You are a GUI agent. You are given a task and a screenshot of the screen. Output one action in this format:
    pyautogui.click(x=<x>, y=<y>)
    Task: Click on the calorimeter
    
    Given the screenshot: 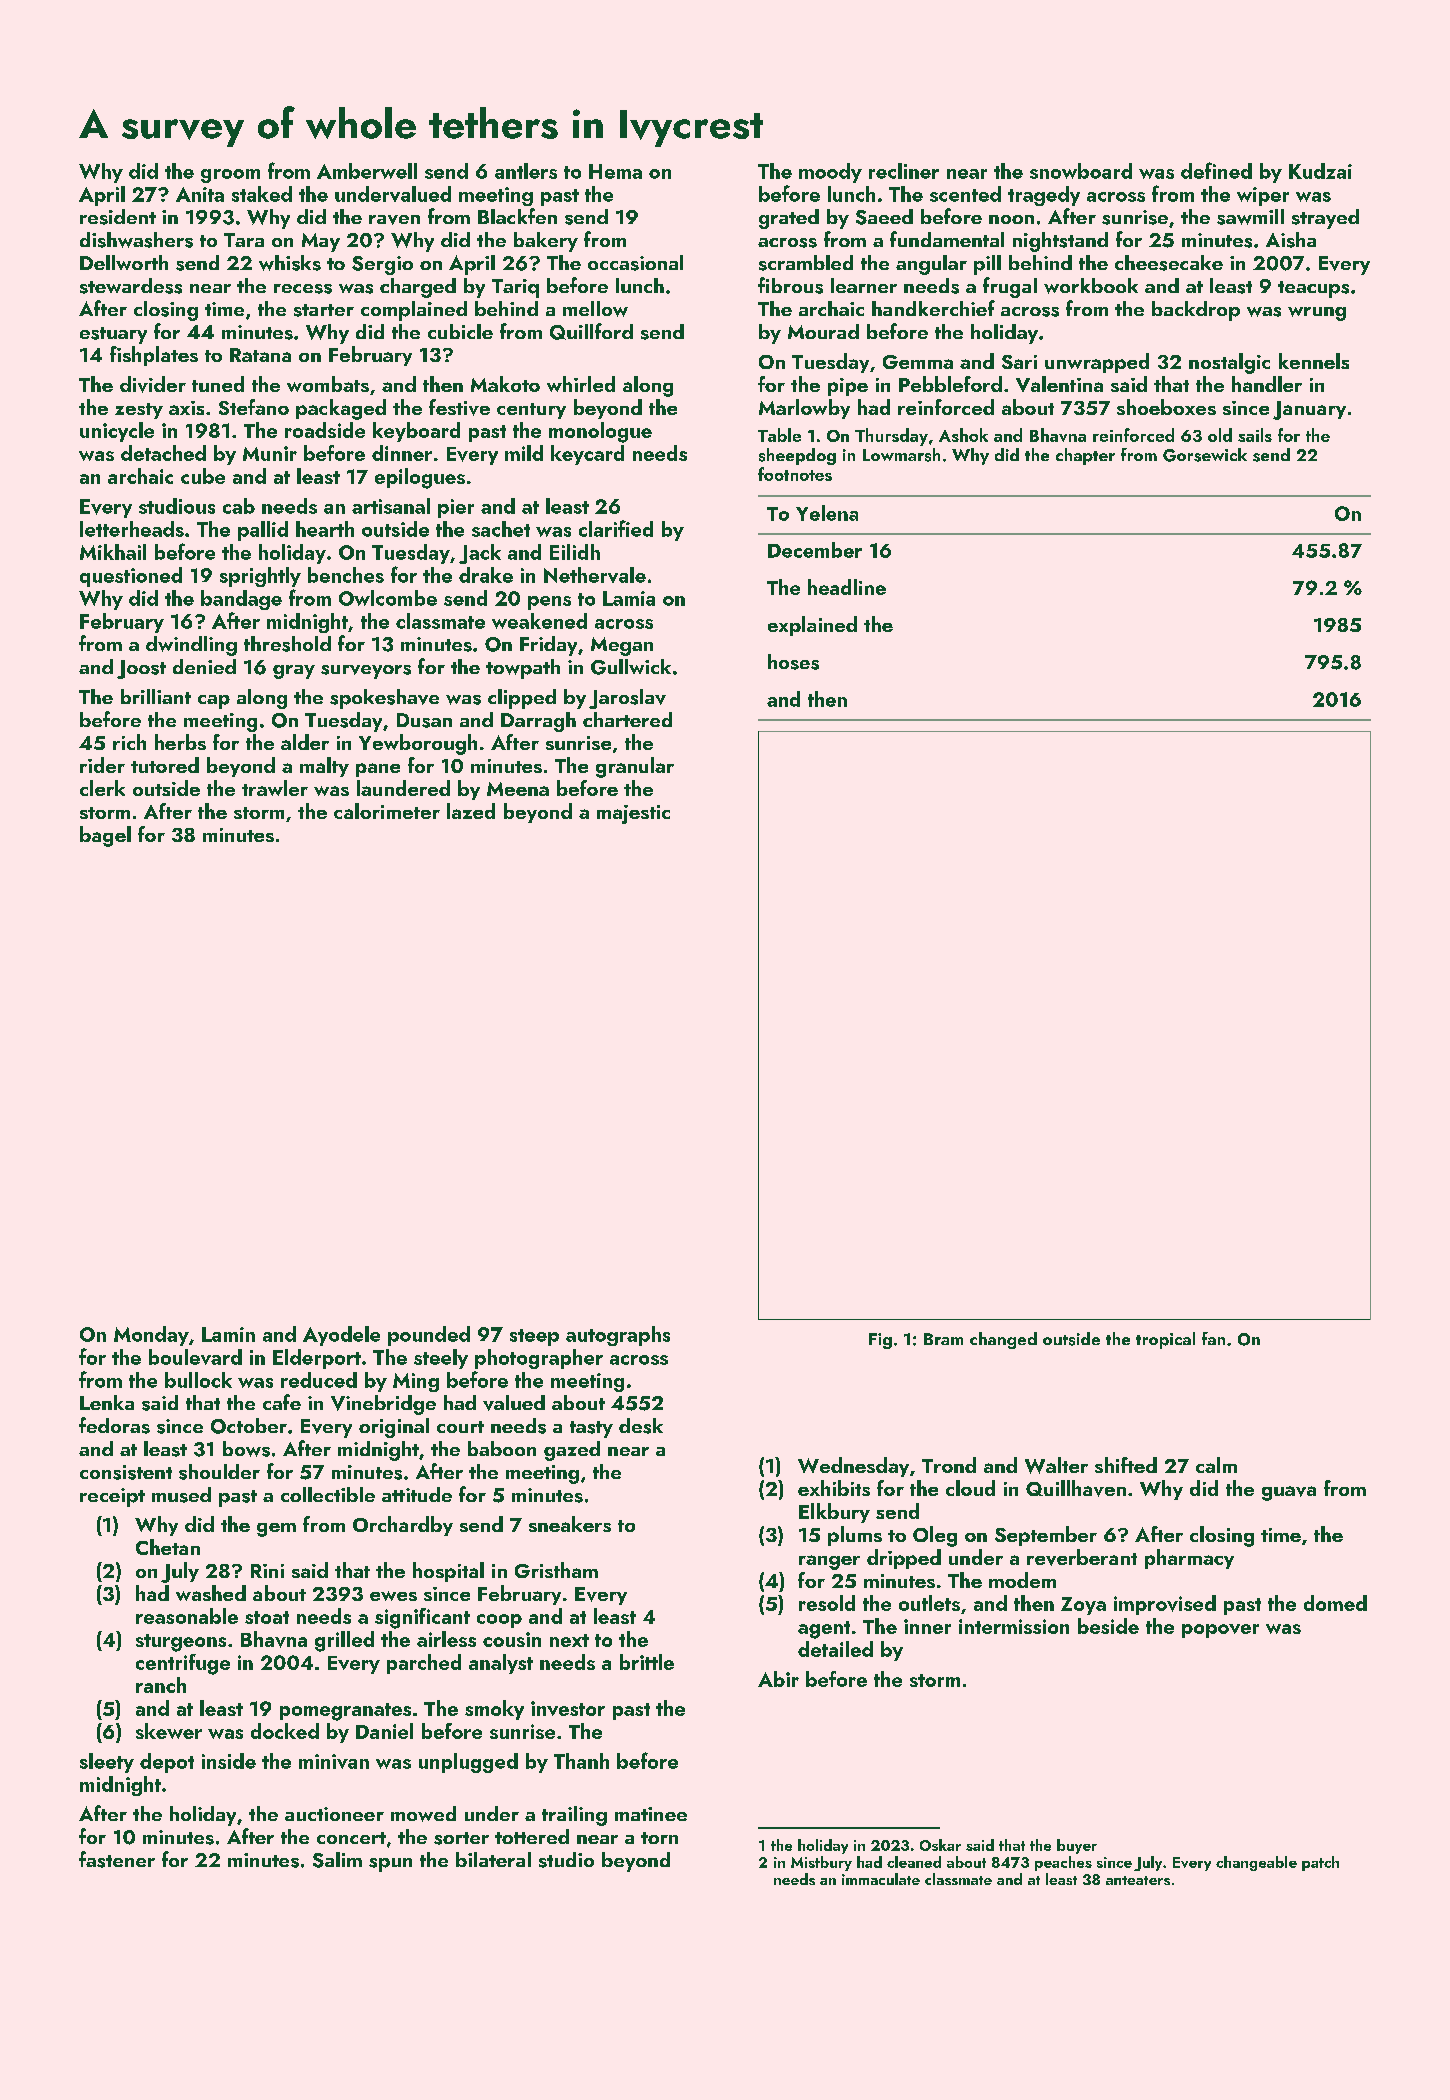 What is the action you would take?
    pyautogui.click(x=387, y=811)
